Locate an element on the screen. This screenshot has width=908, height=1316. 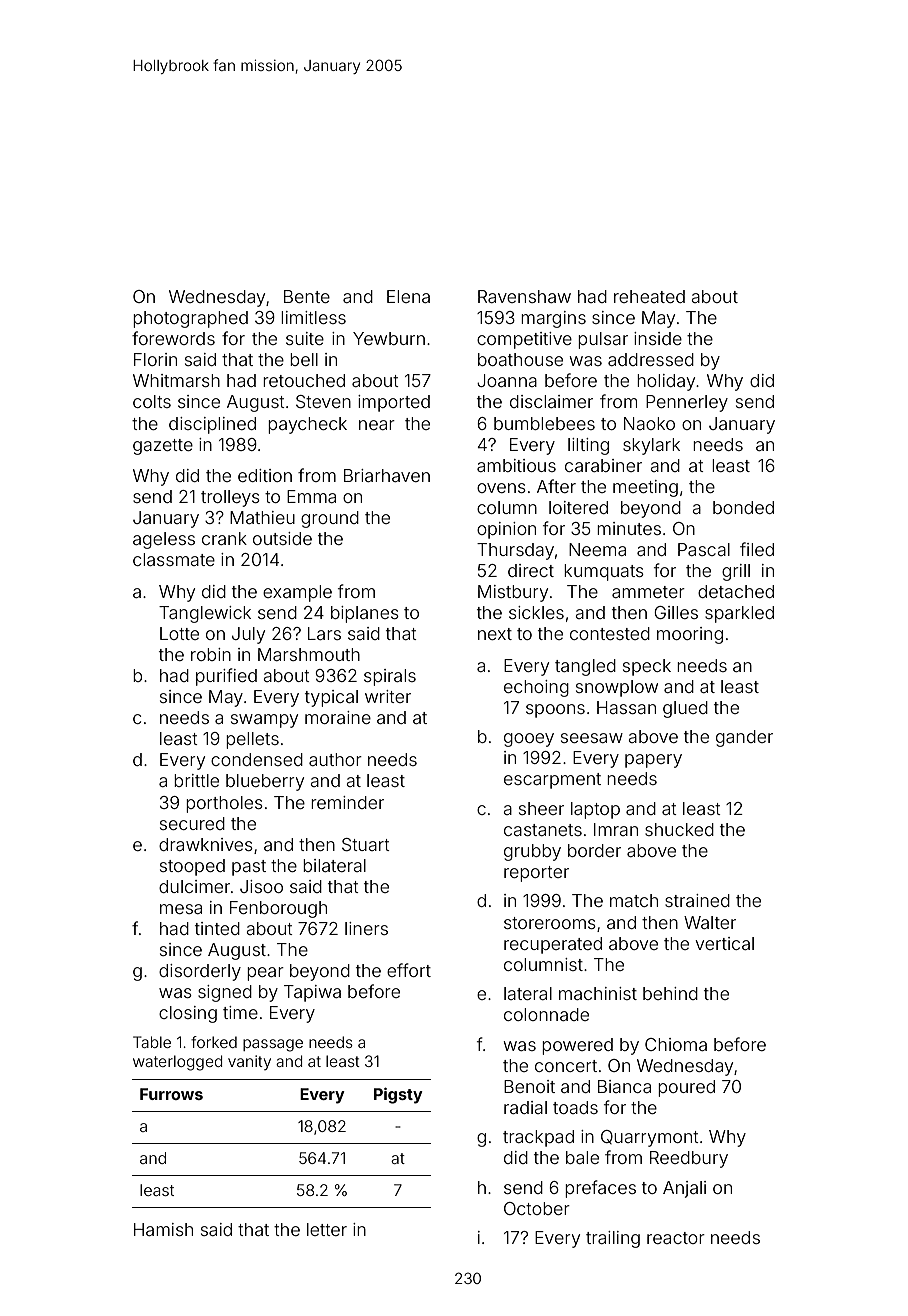
swampy is located at coordinates (264, 721).
